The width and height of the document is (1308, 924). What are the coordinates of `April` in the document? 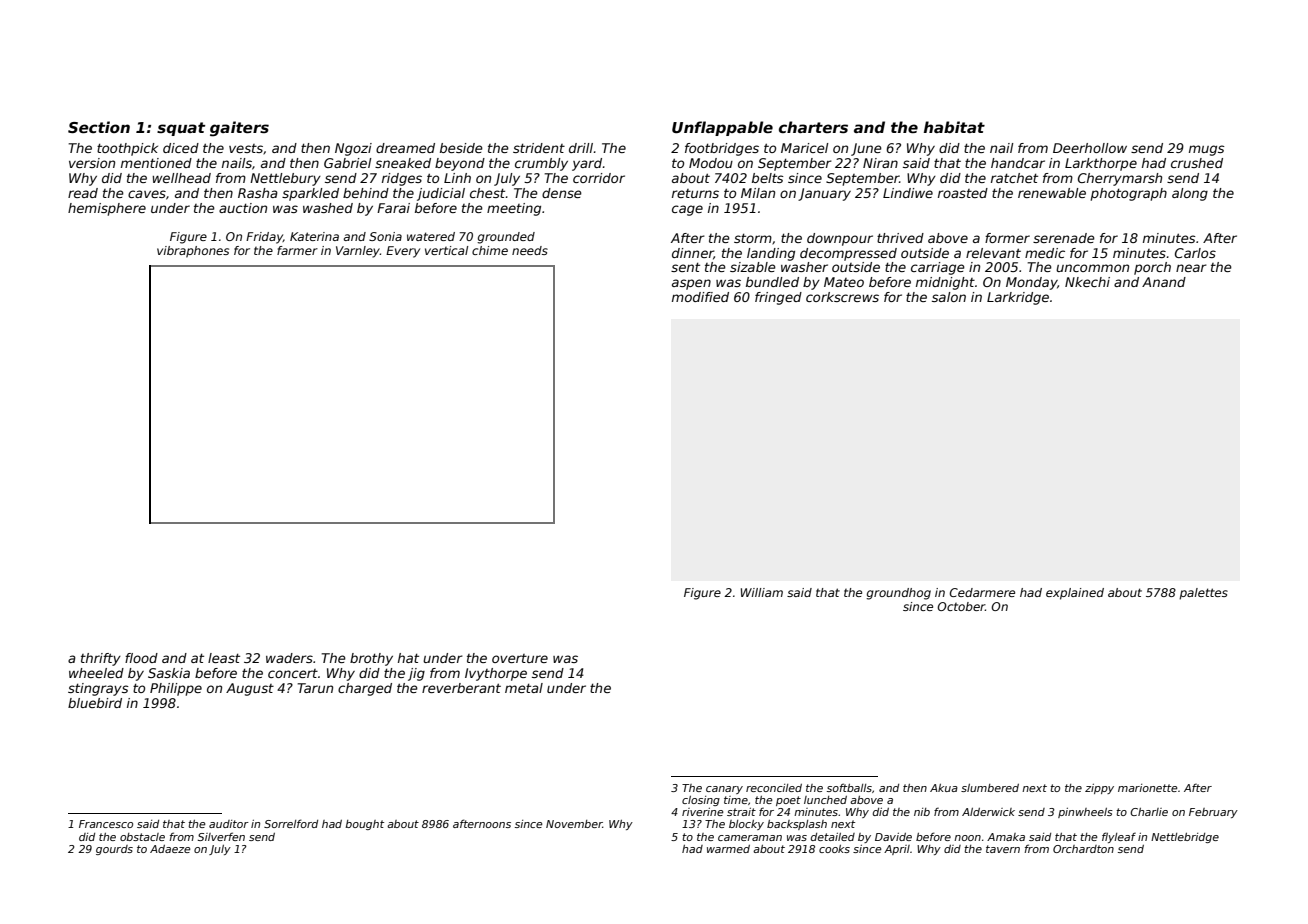 It's located at (897, 850).
